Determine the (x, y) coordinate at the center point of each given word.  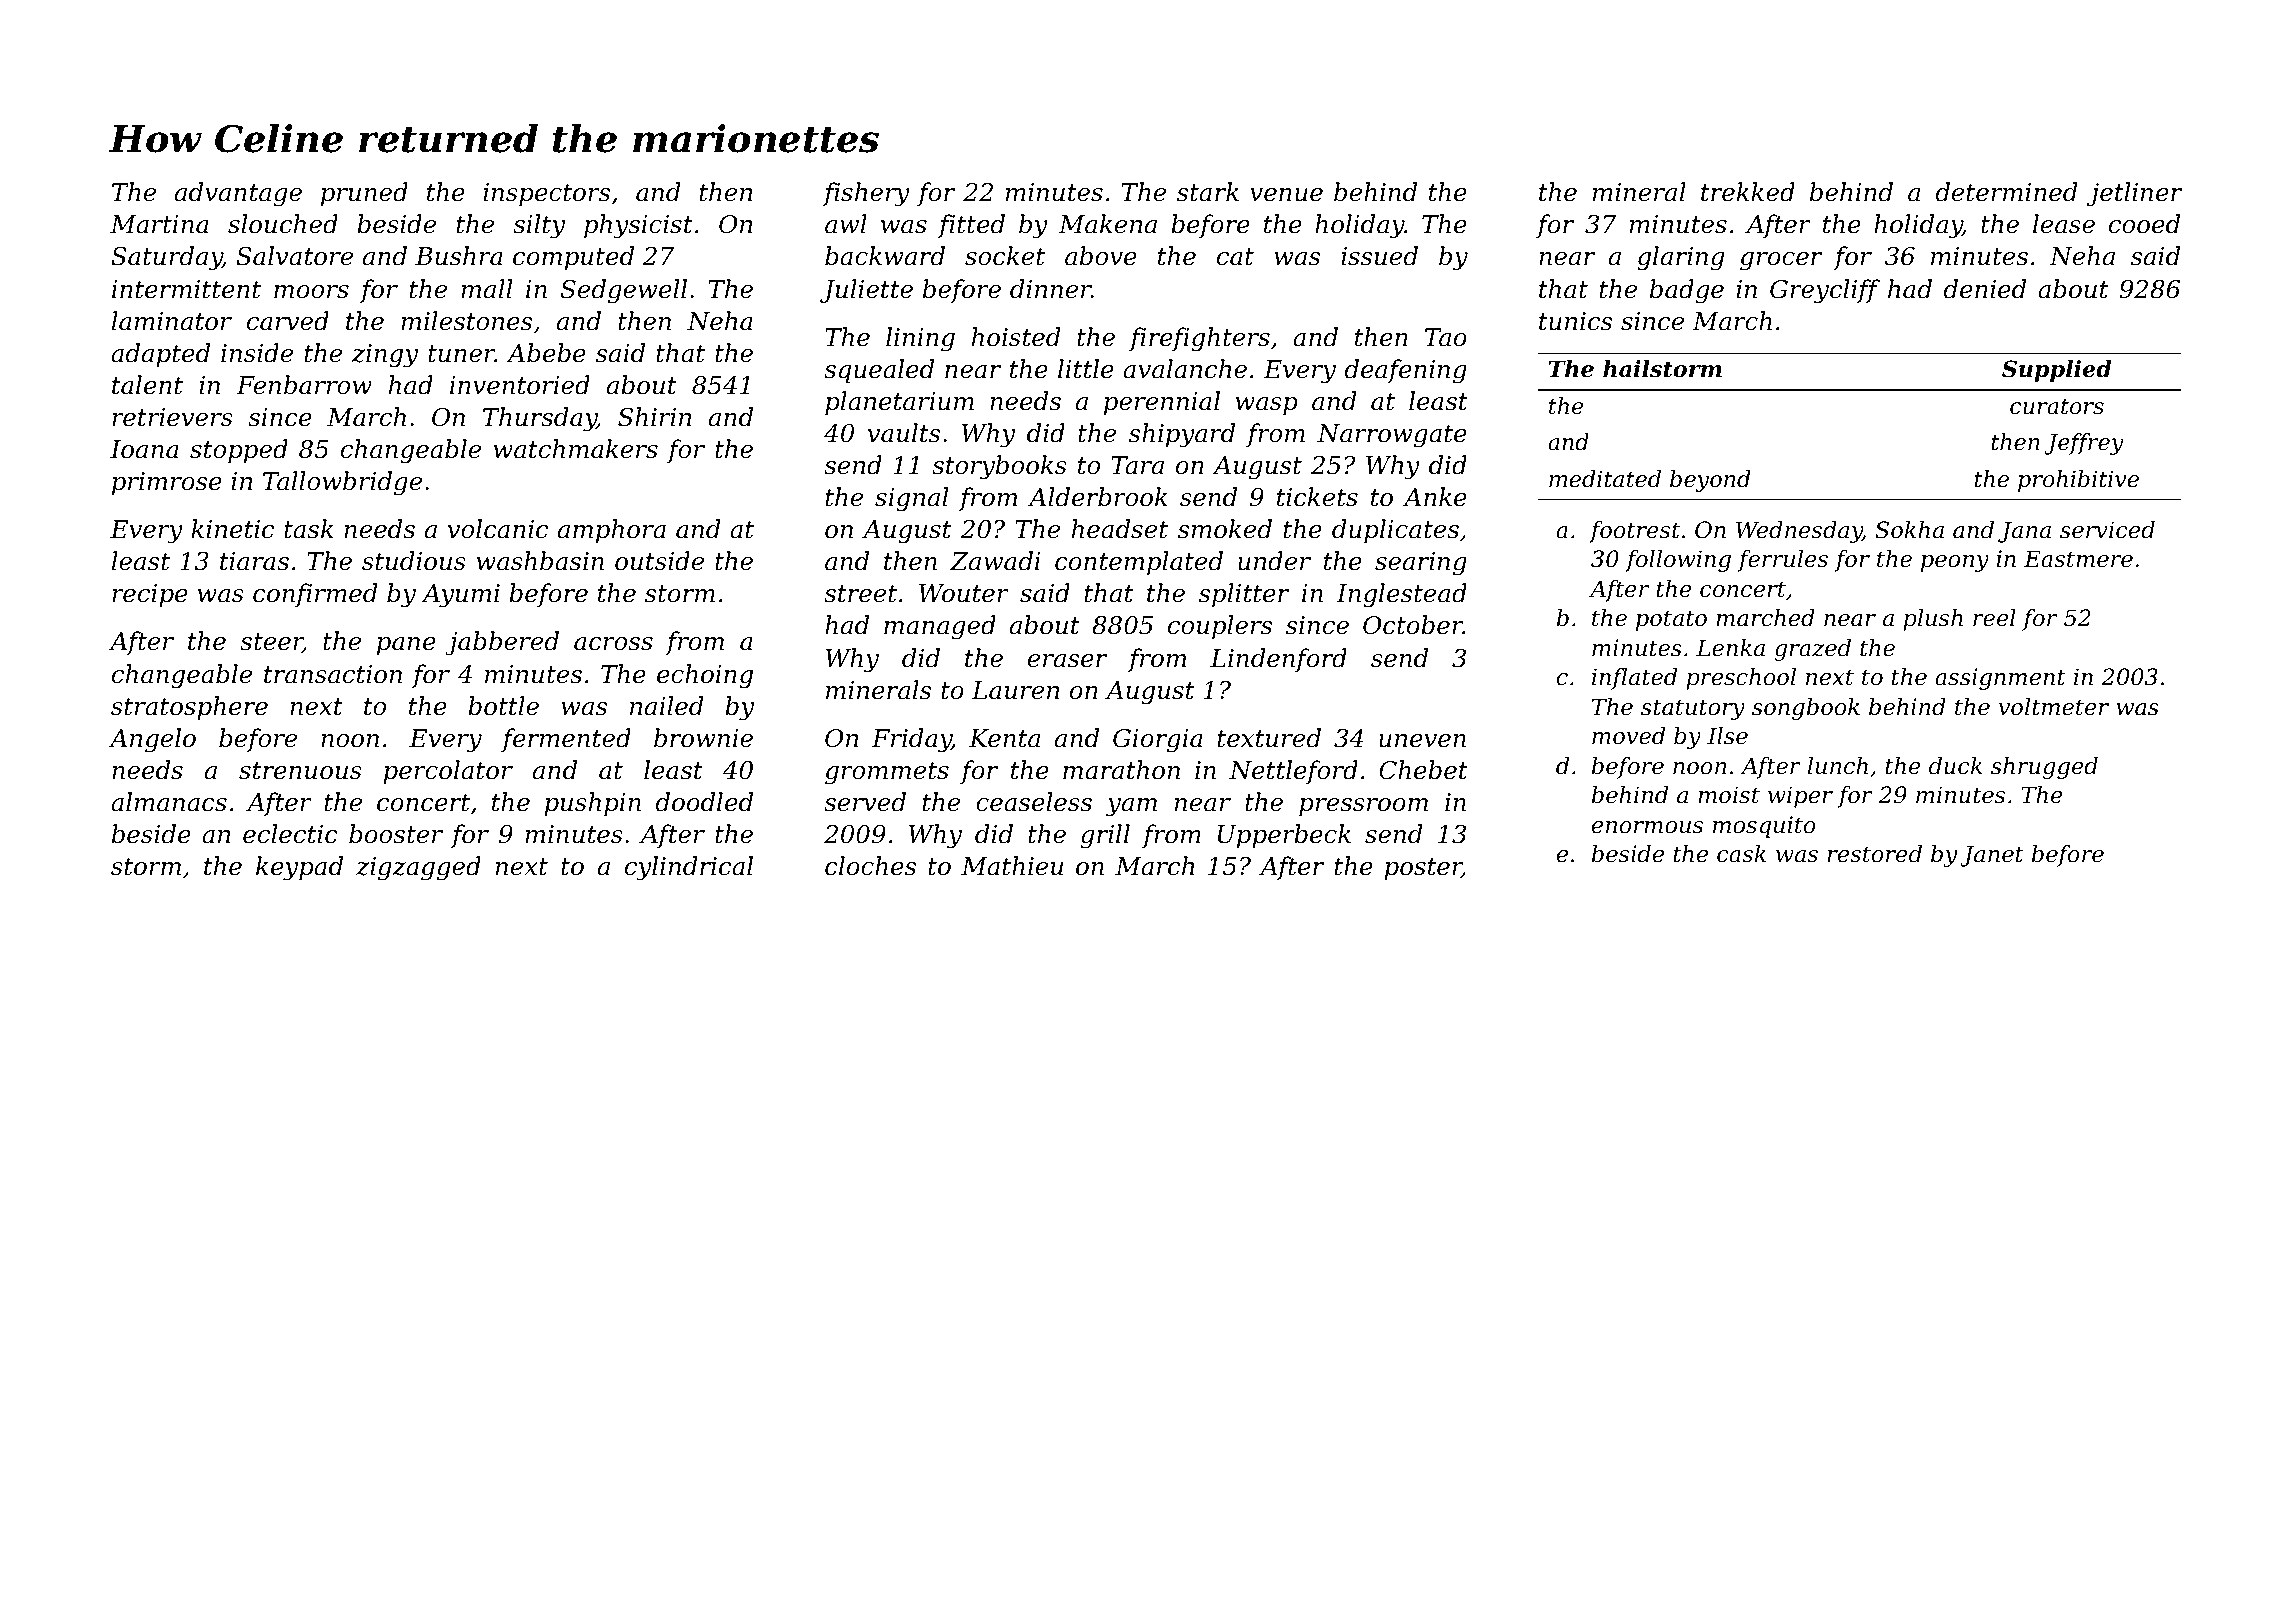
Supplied (2057, 371)
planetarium (899, 403)
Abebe (546, 353)
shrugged (2044, 768)
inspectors (546, 194)
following (1678, 561)
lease (2064, 224)
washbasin (540, 561)
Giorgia (1158, 741)
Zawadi (995, 561)
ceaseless (1034, 802)
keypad (299, 868)
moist (1729, 795)
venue (1286, 195)
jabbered (502, 643)
